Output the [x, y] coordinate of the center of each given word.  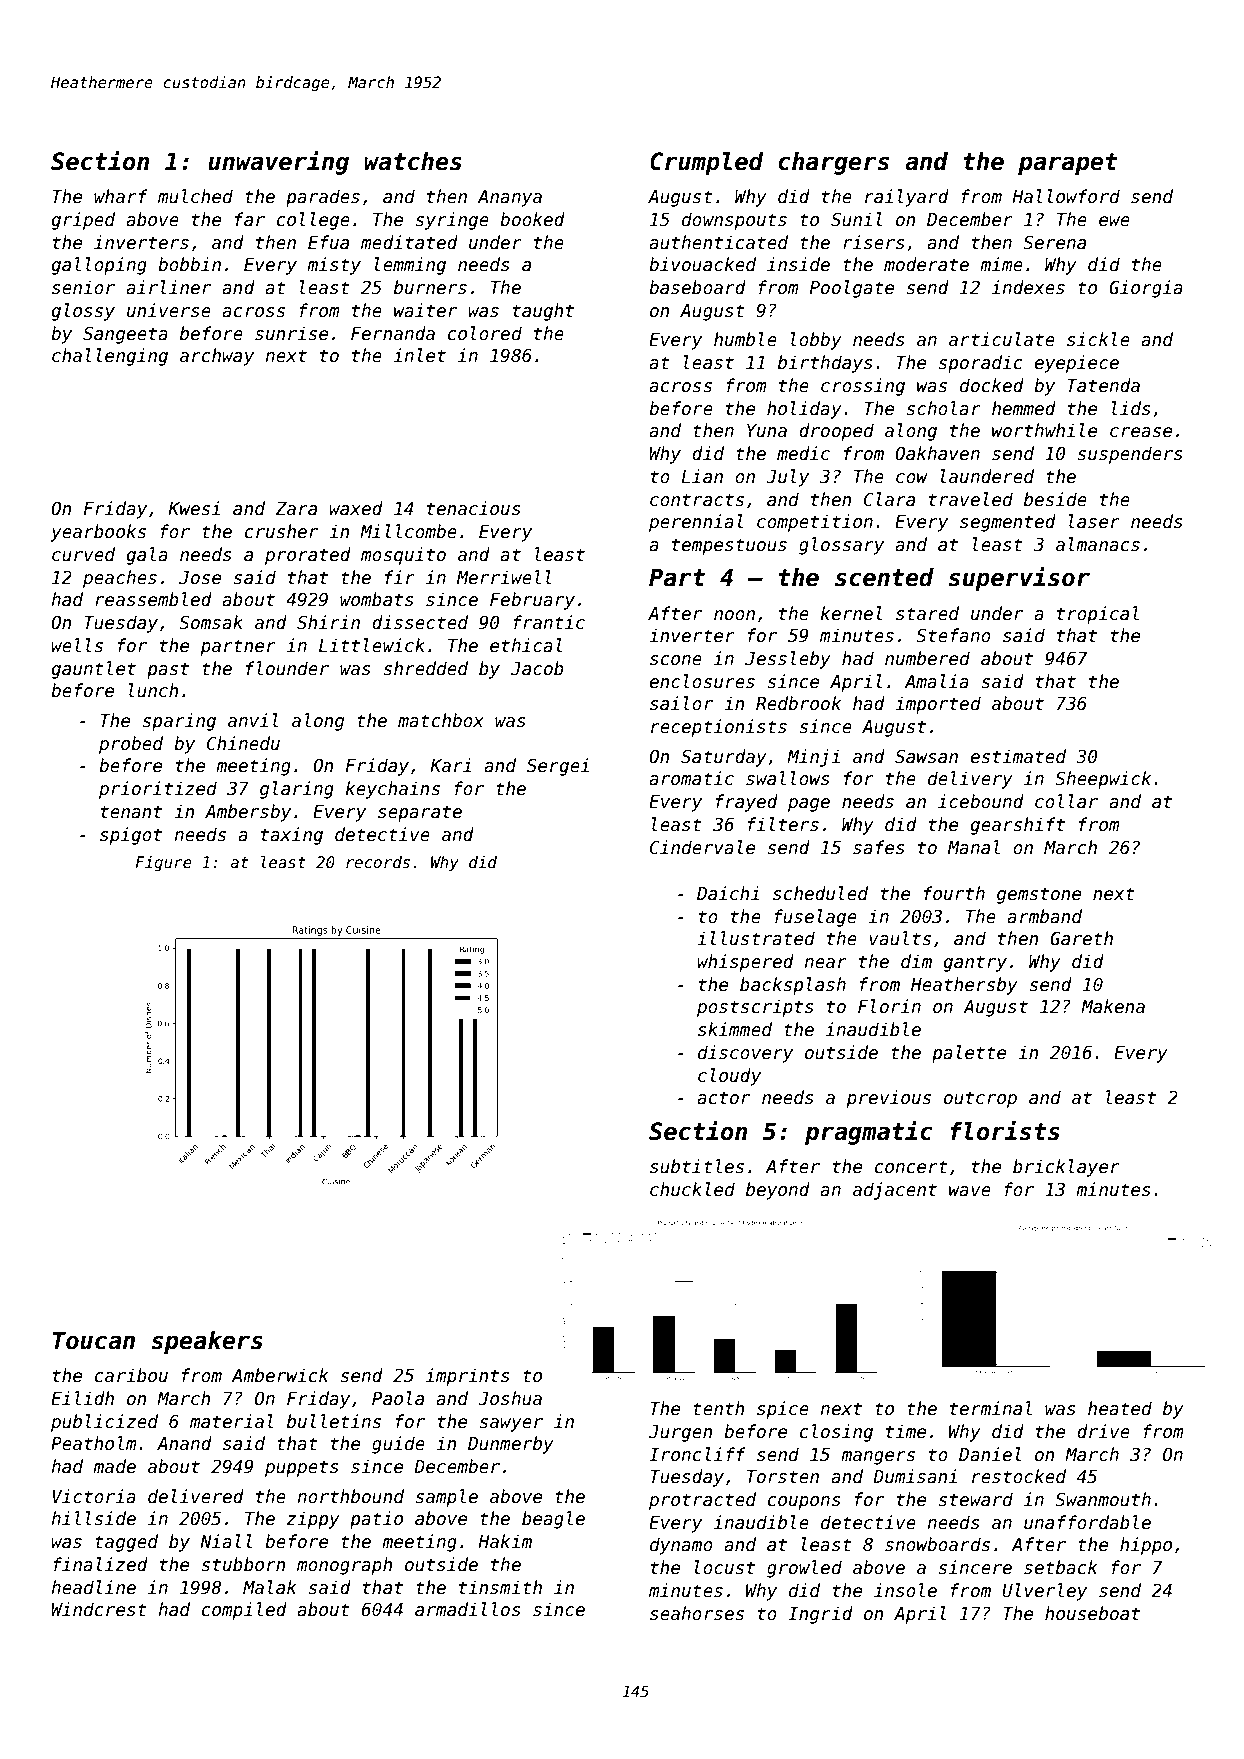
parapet [1068, 164]
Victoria [94, 1496]
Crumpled [707, 163]
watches [413, 161]
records [378, 862]
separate [420, 813]
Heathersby [964, 986]
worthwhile [1044, 430]
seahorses [697, 1613]
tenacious [474, 508]
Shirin [328, 622]
